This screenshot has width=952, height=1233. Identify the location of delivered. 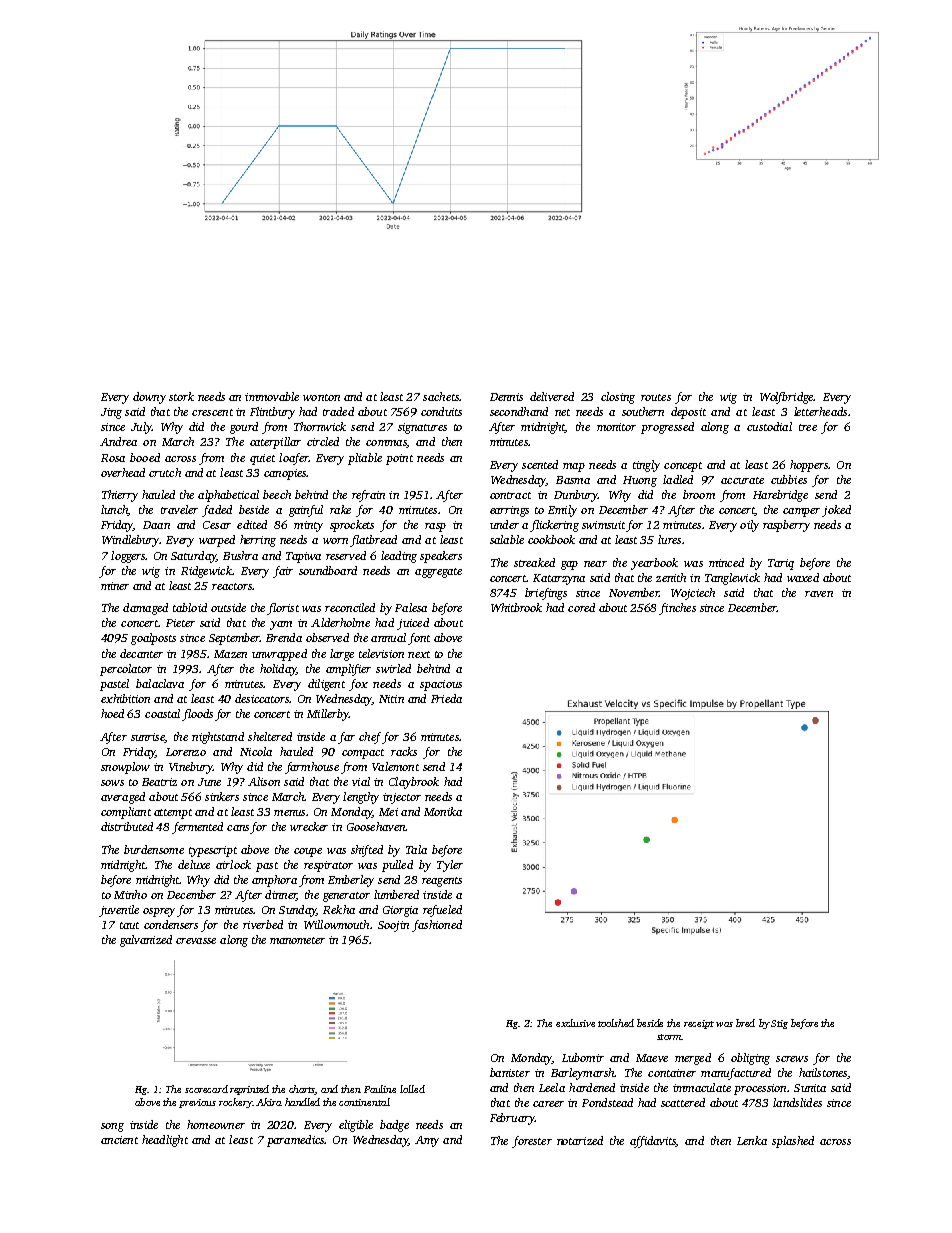
(552, 396).
